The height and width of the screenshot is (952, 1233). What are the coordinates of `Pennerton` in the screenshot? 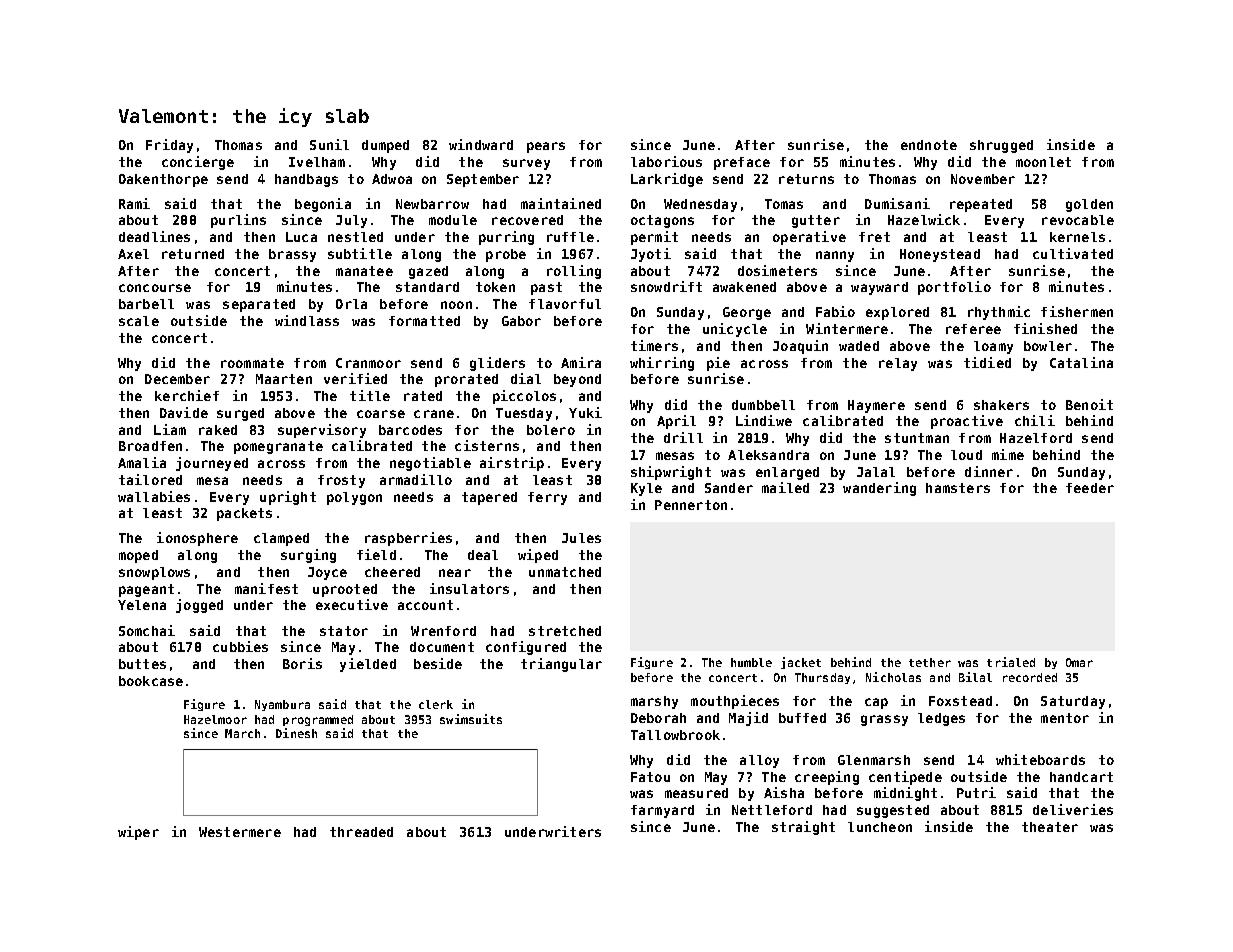 It's located at (691, 505).
